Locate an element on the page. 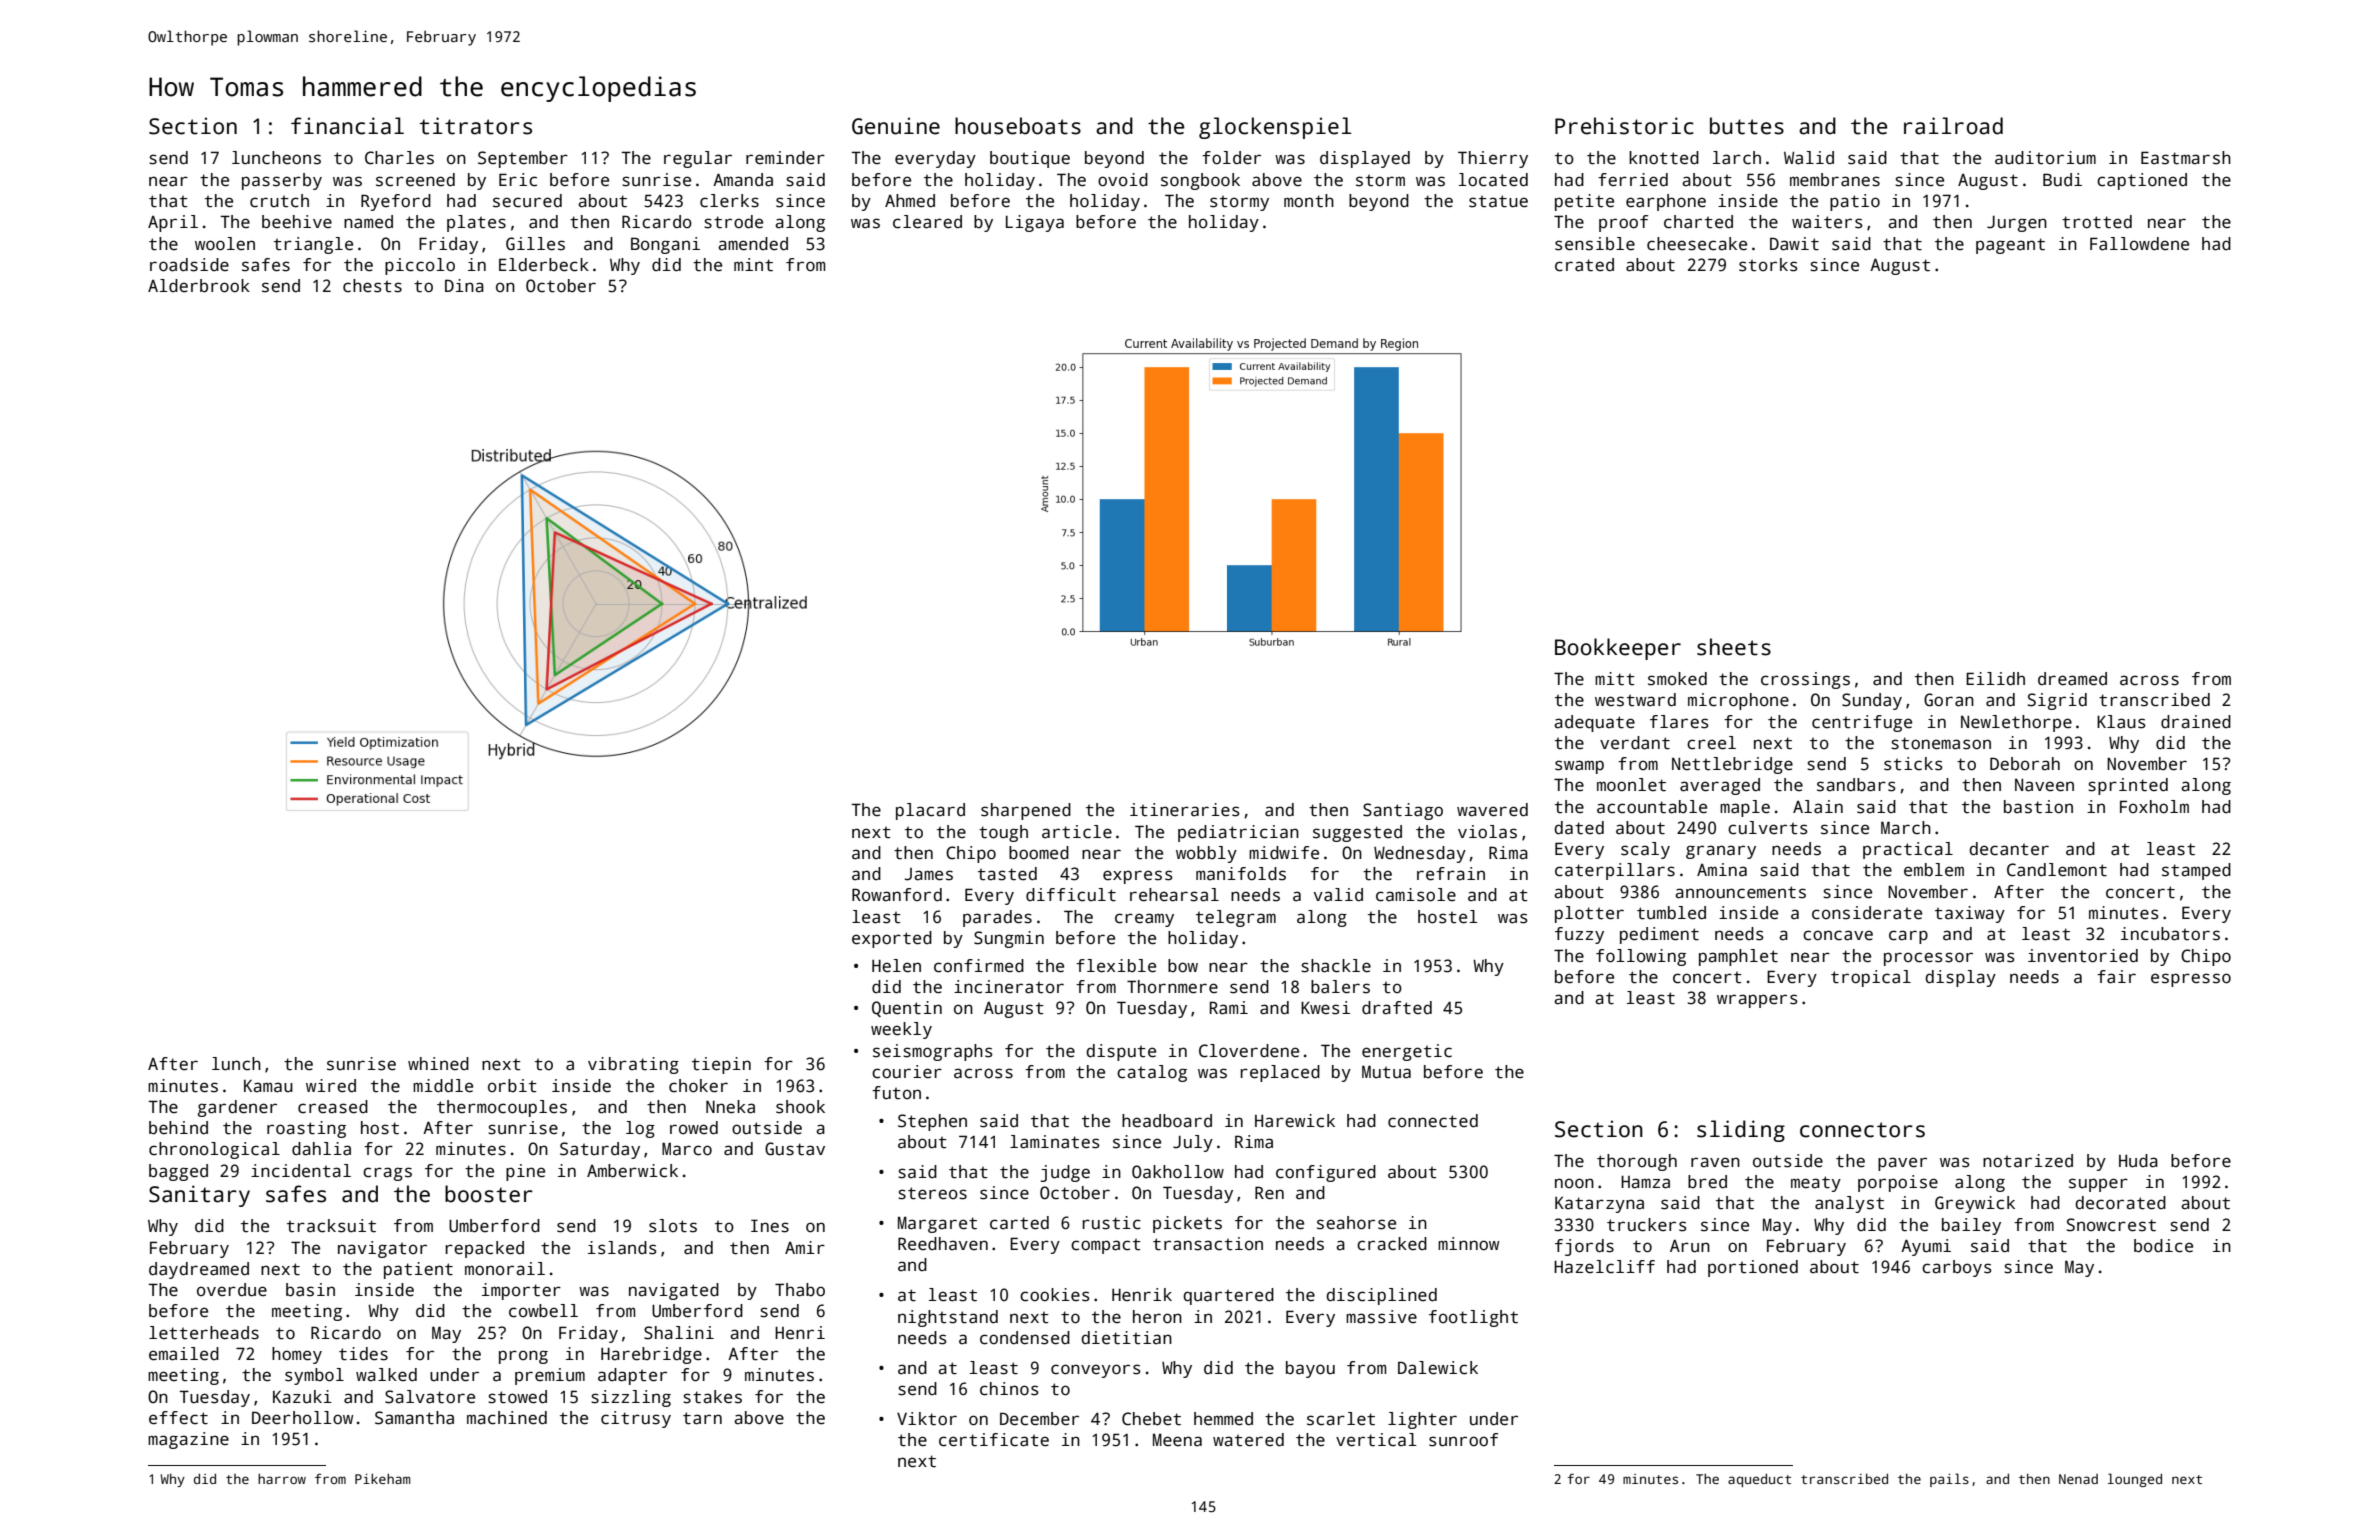 Image resolution: width=2380 pixels, height=1540 pixels. Sigrid is located at coordinates (2057, 701).
